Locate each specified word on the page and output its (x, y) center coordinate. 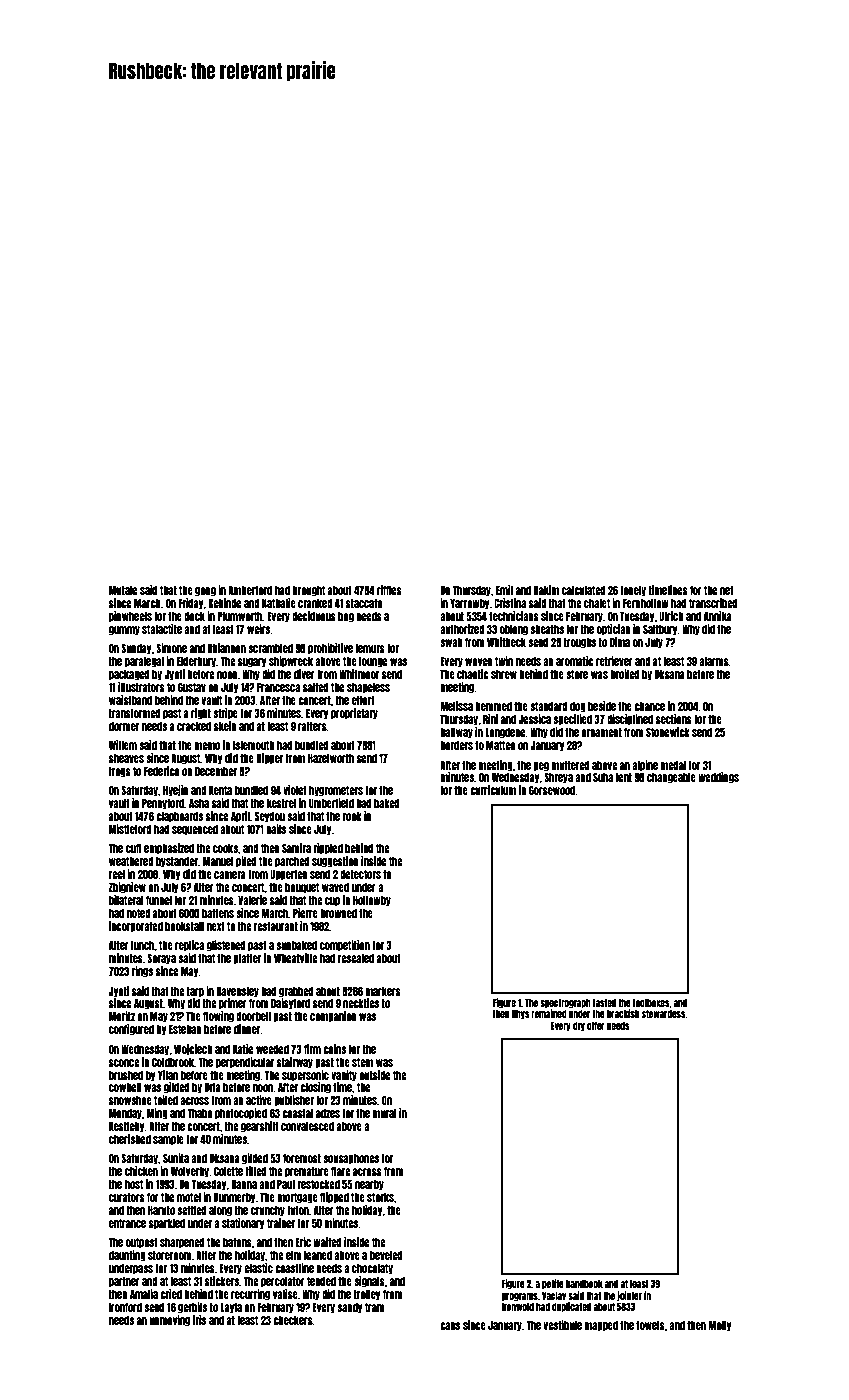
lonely (633, 591)
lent (624, 777)
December (216, 771)
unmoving (169, 1321)
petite (553, 1284)
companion (333, 1017)
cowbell (125, 1087)
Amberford (250, 590)
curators (127, 1197)
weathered (131, 861)
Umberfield (331, 803)
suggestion (335, 862)
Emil (504, 590)
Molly (719, 1326)
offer (596, 1026)
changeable (671, 778)
